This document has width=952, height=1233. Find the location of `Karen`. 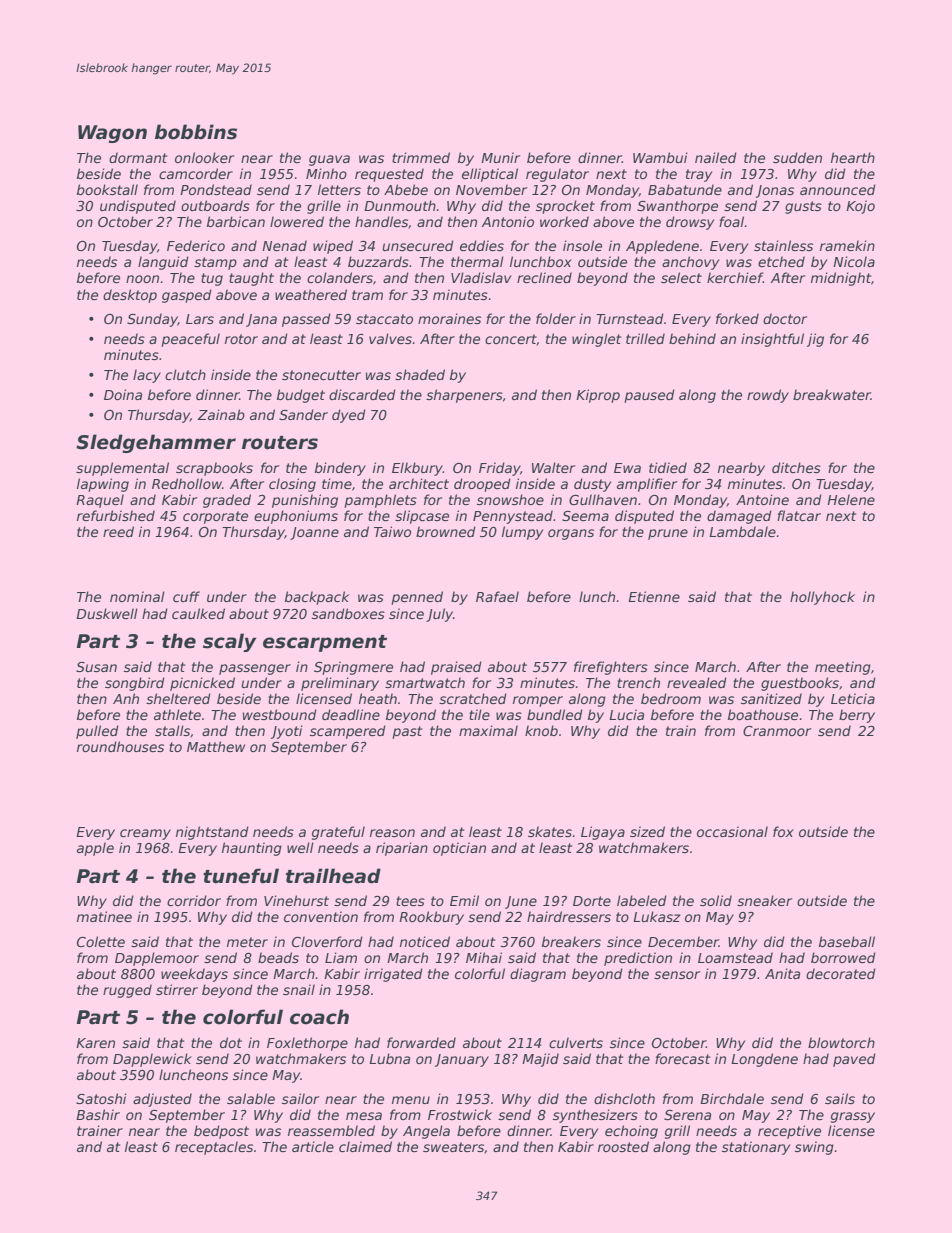

Karen is located at coordinates (95, 1043).
